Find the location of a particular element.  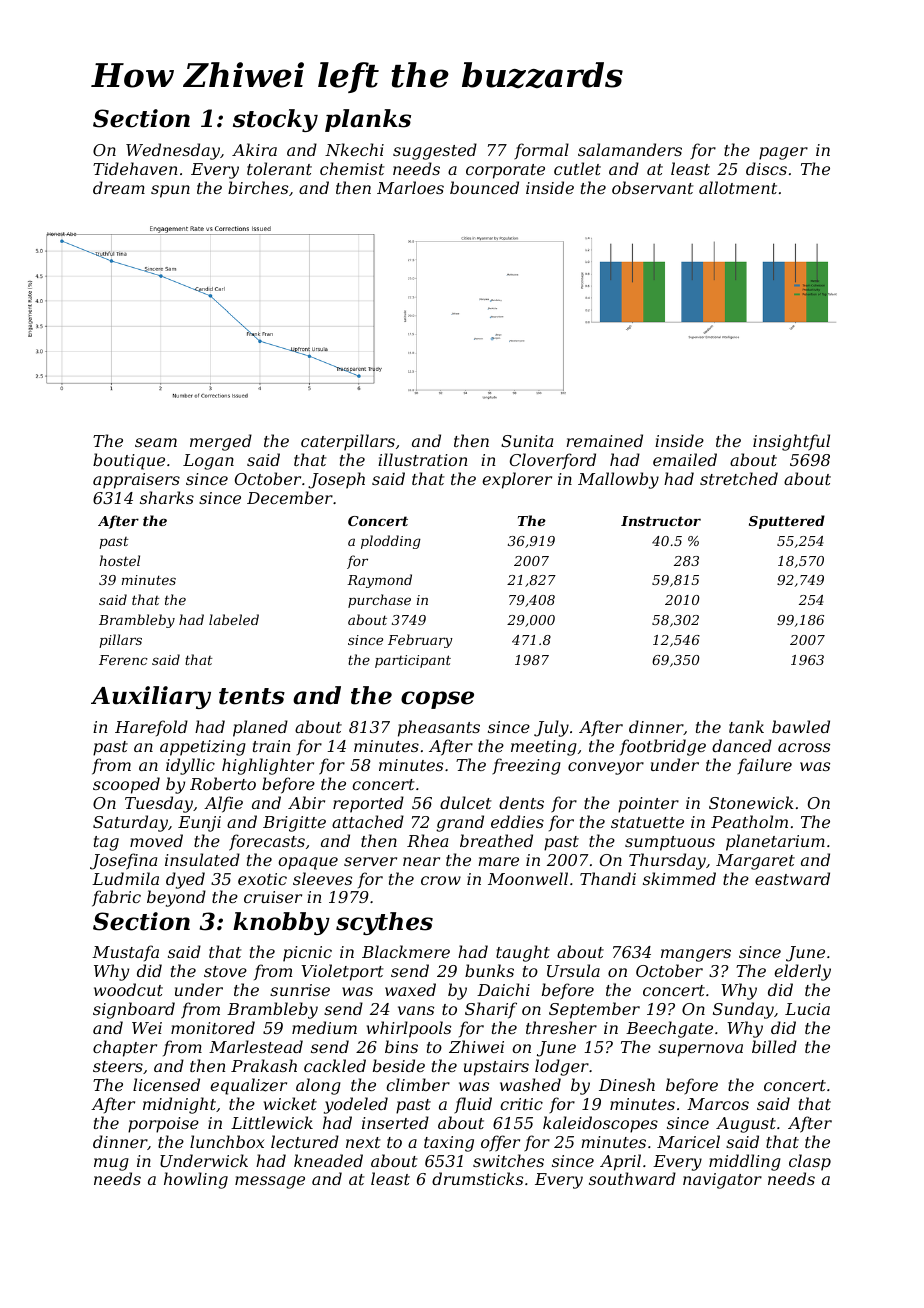

purchase is located at coordinates (379, 601).
